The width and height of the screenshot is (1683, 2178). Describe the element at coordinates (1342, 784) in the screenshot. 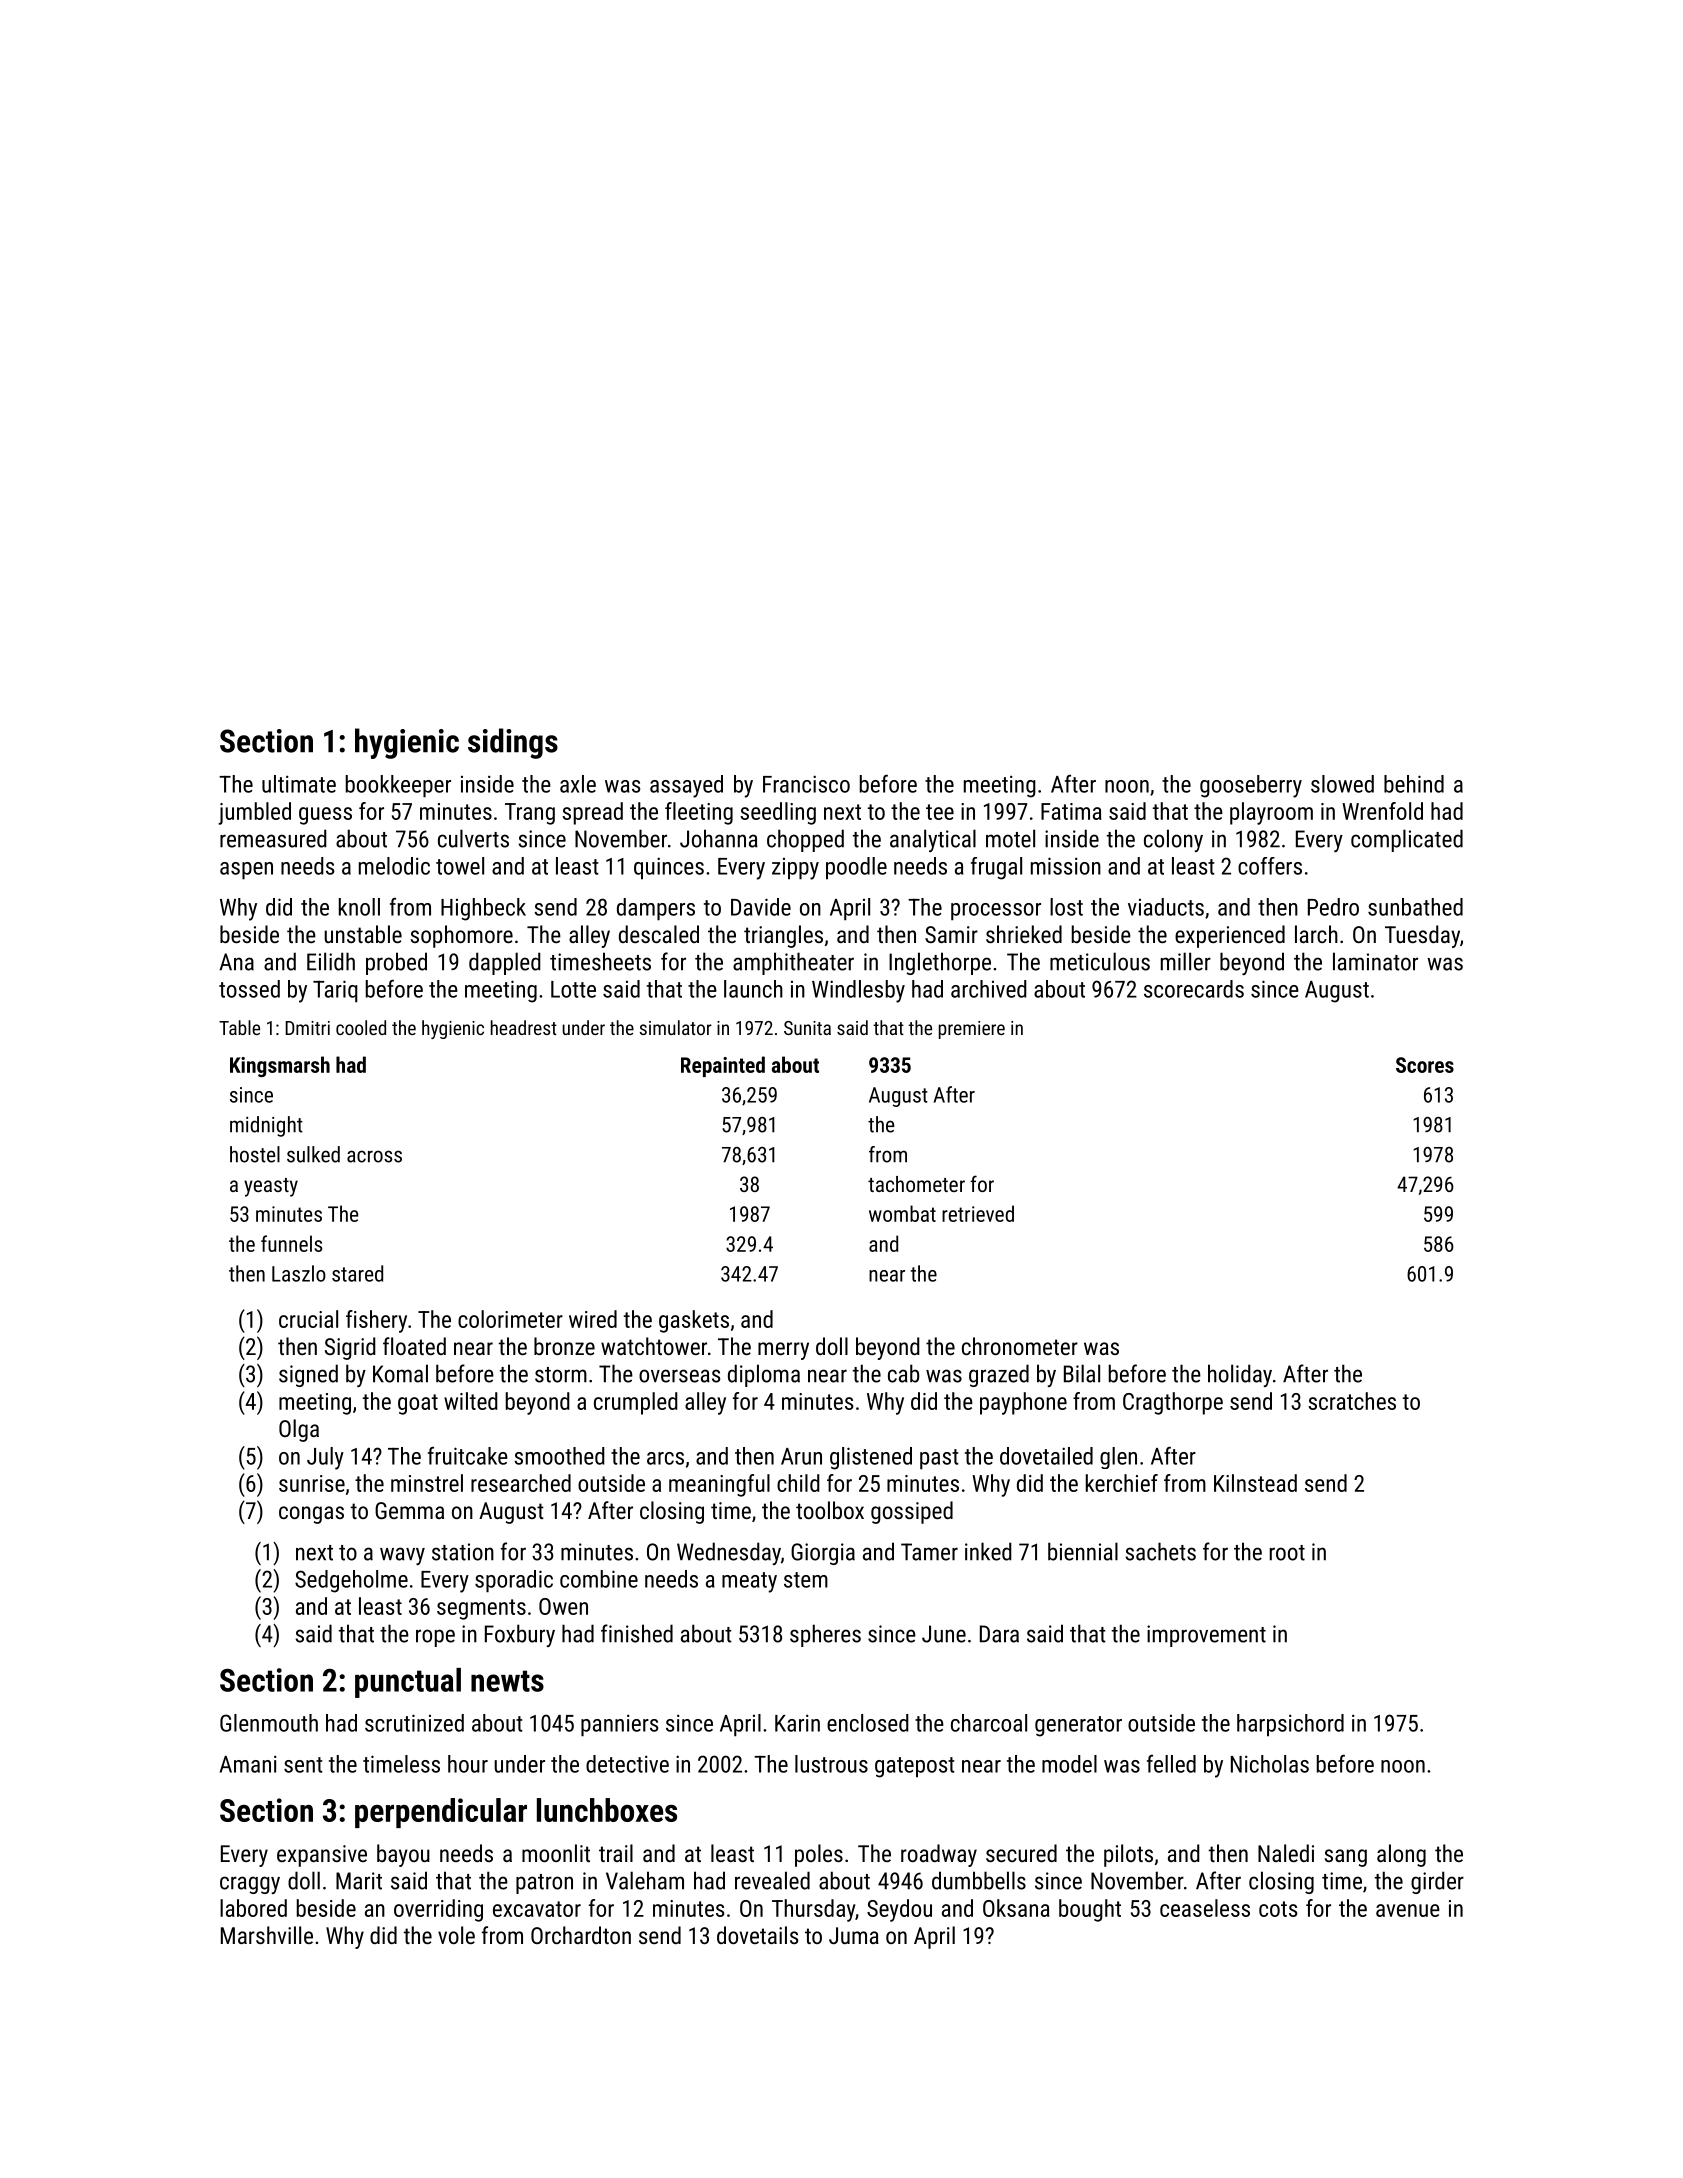

I see `slowed` at that location.
